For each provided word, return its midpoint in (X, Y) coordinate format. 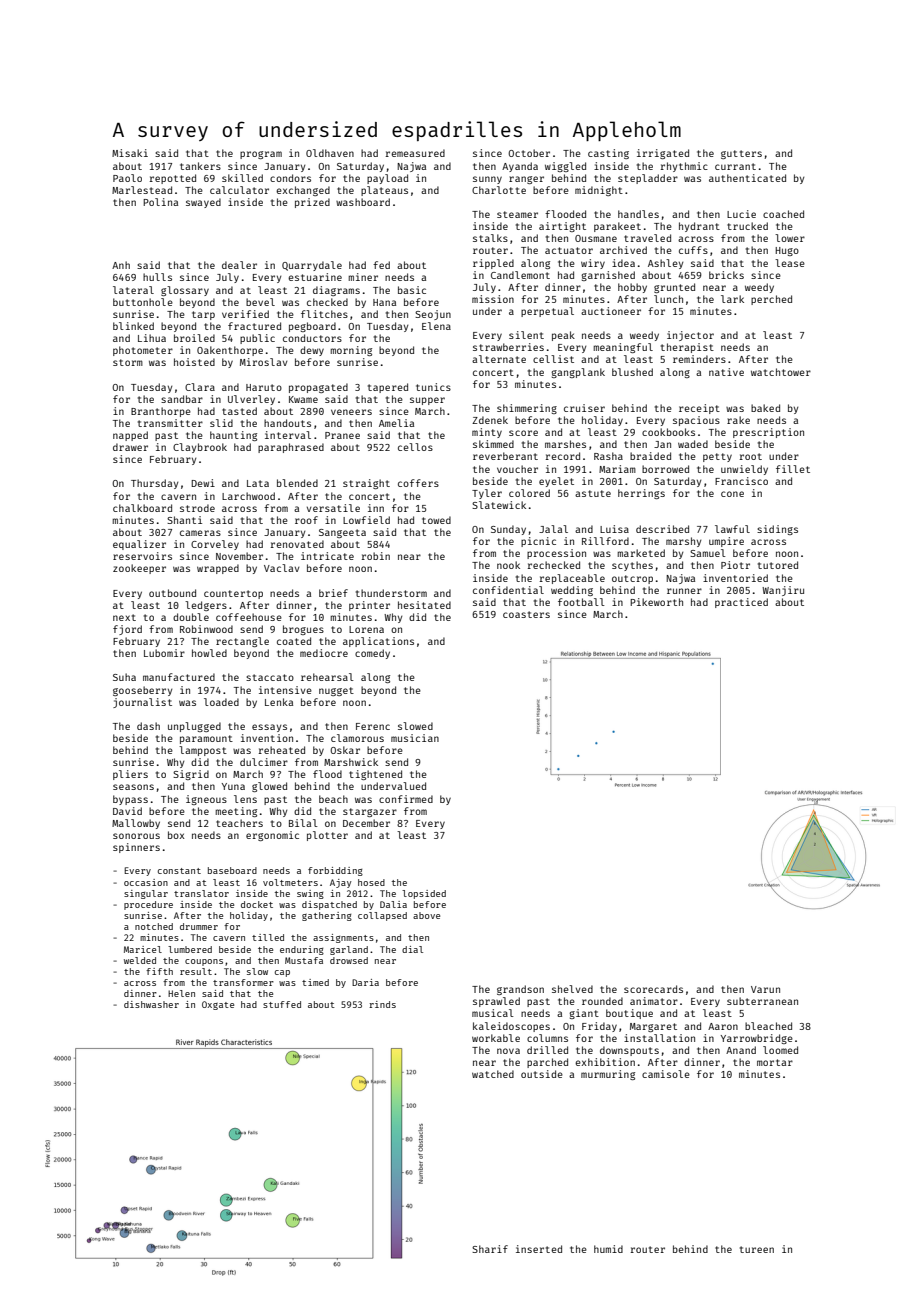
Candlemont (520, 275)
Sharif (490, 1249)
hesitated (424, 605)
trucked (747, 226)
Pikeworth (656, 602)
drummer (199, 926)
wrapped (218, 569)
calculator (239, 190)
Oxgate (218, 1005)
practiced (741, 603)
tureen (757, 1249)
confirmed (406, 799)
